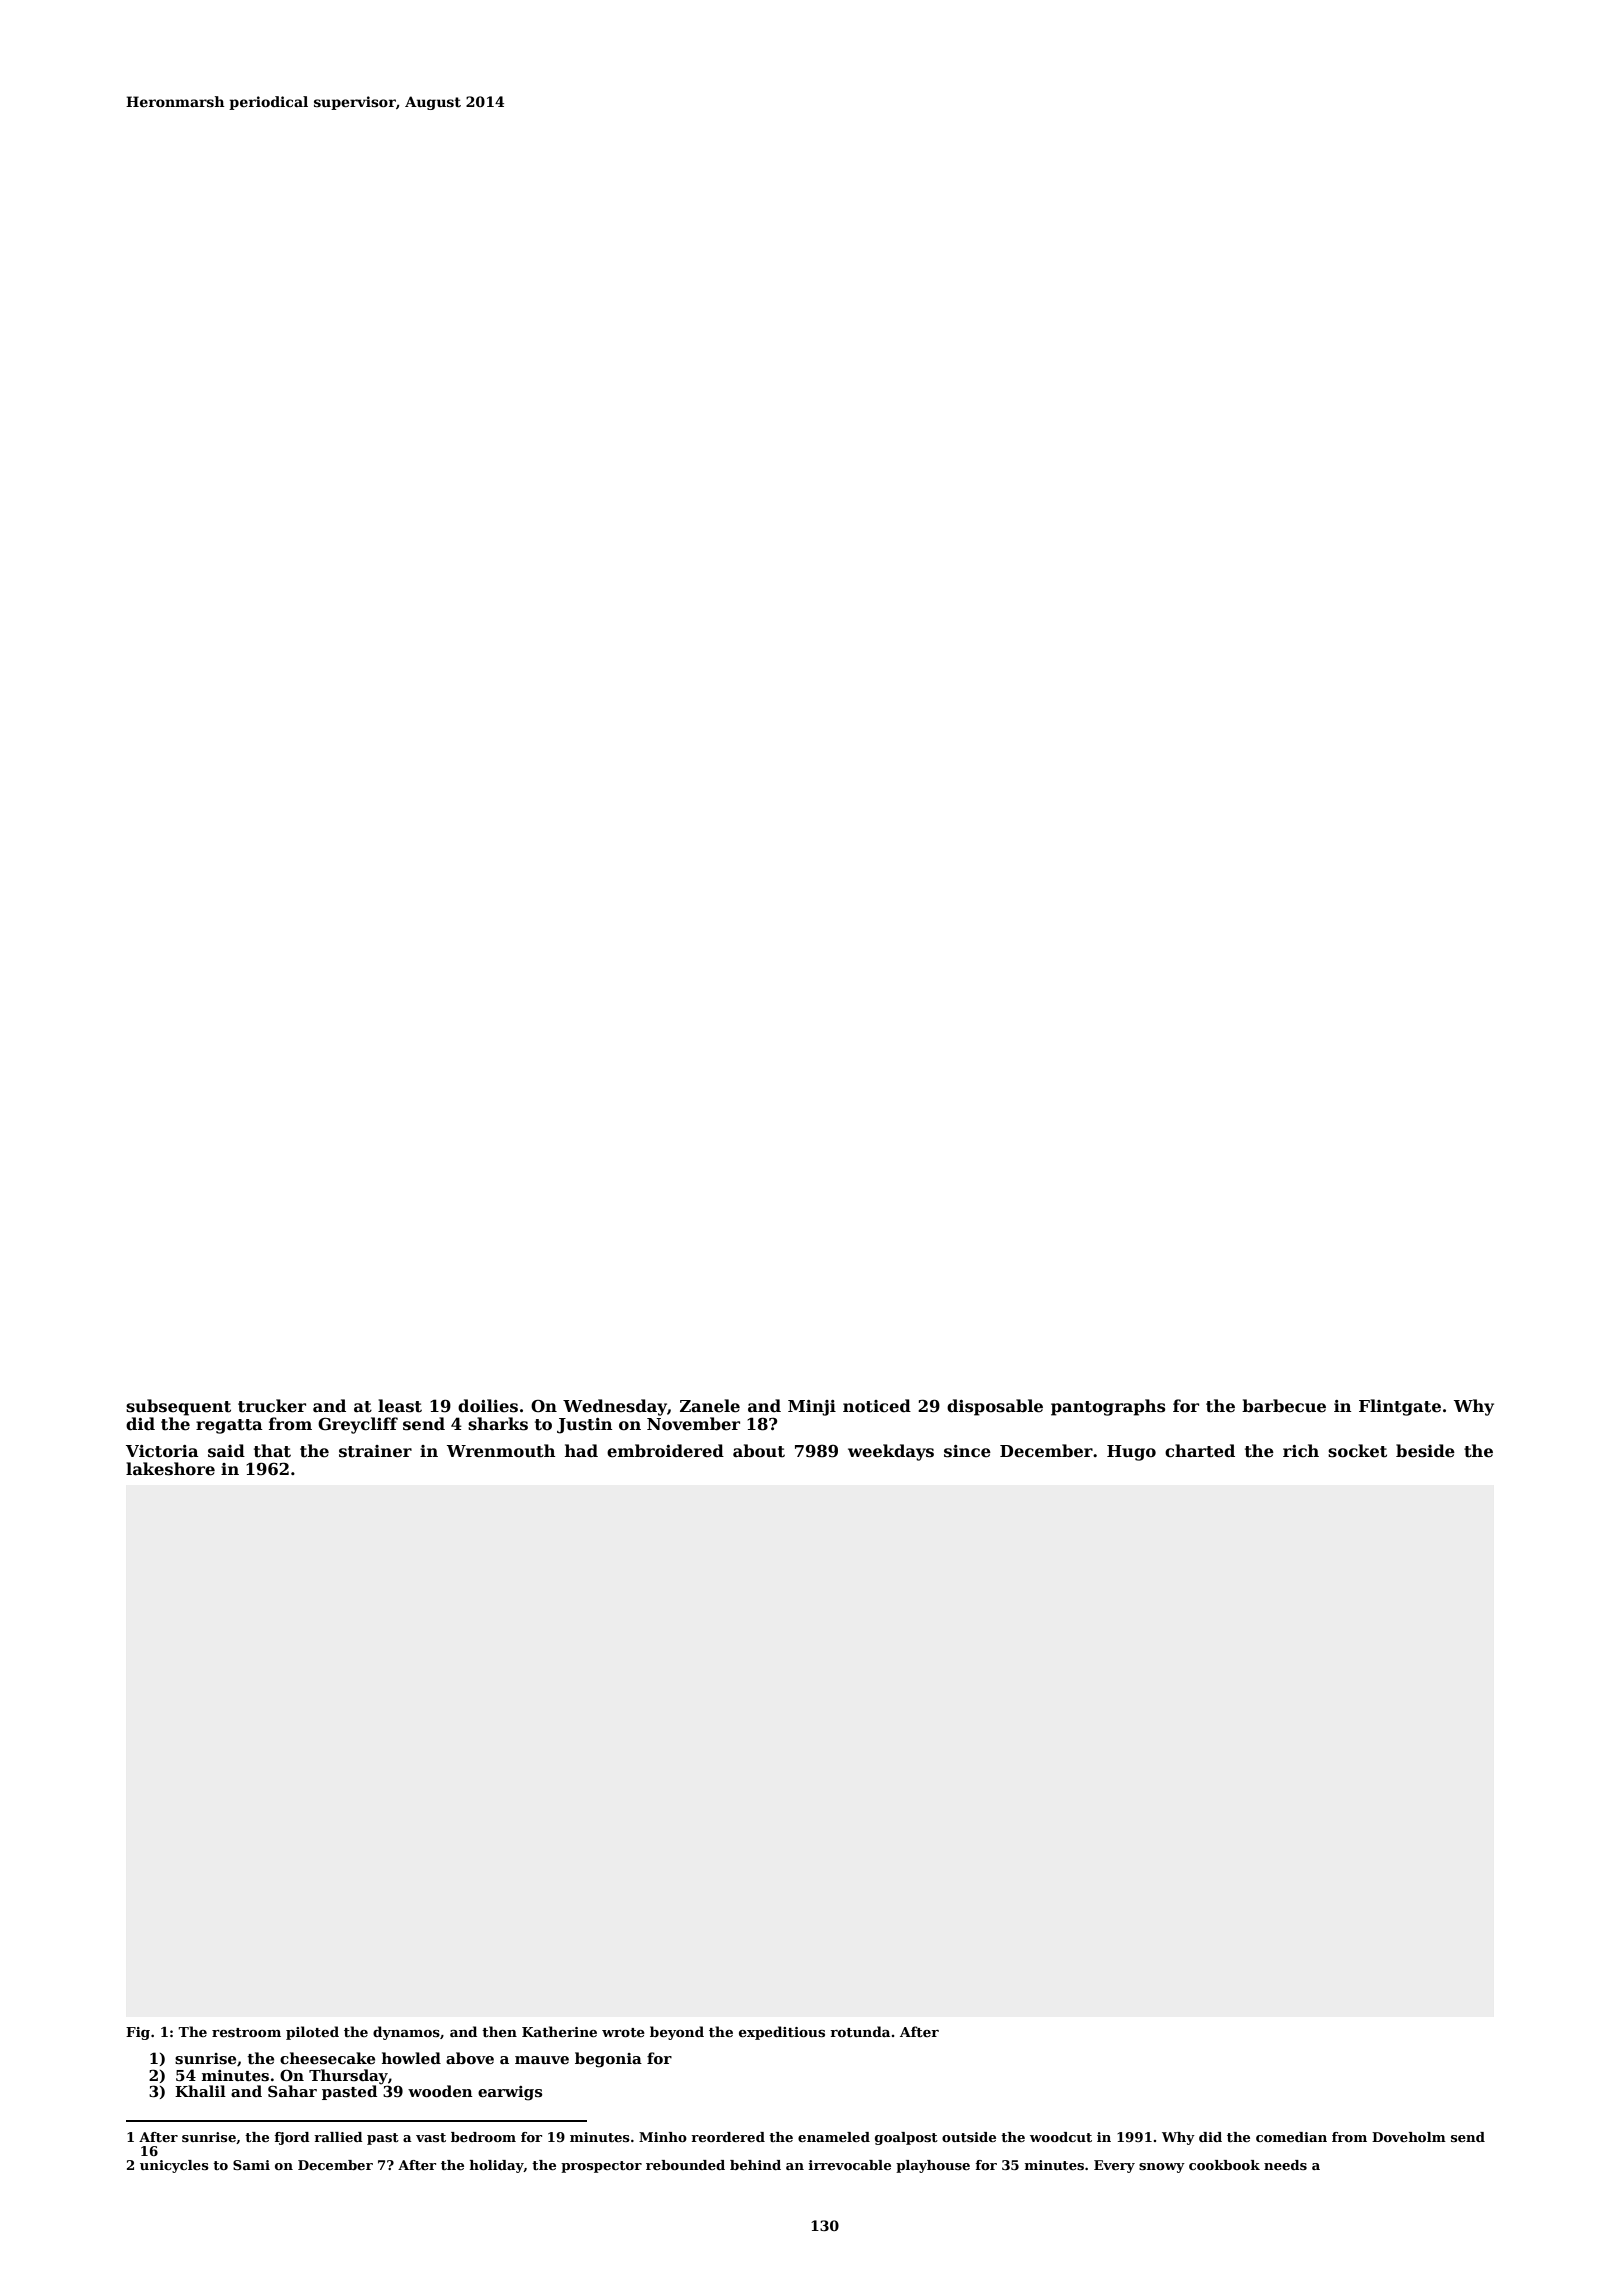 The image size is (1620, 2292). I want to click on unicycles, so click(174, 2166).
